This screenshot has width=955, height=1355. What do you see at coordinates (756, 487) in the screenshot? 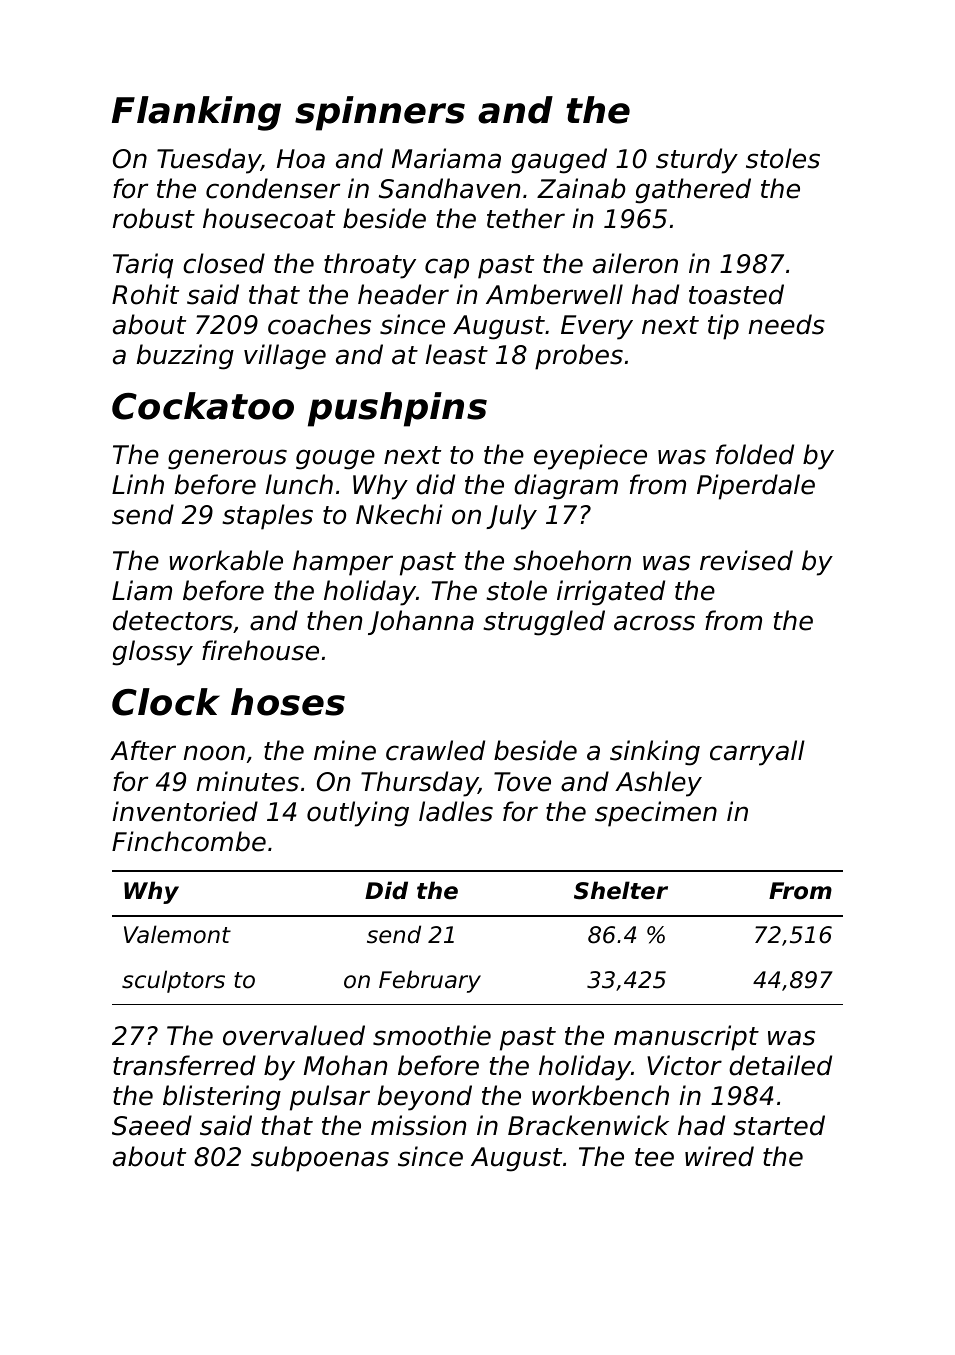
I see `Piperdale` at bounding box center [756, 487].
